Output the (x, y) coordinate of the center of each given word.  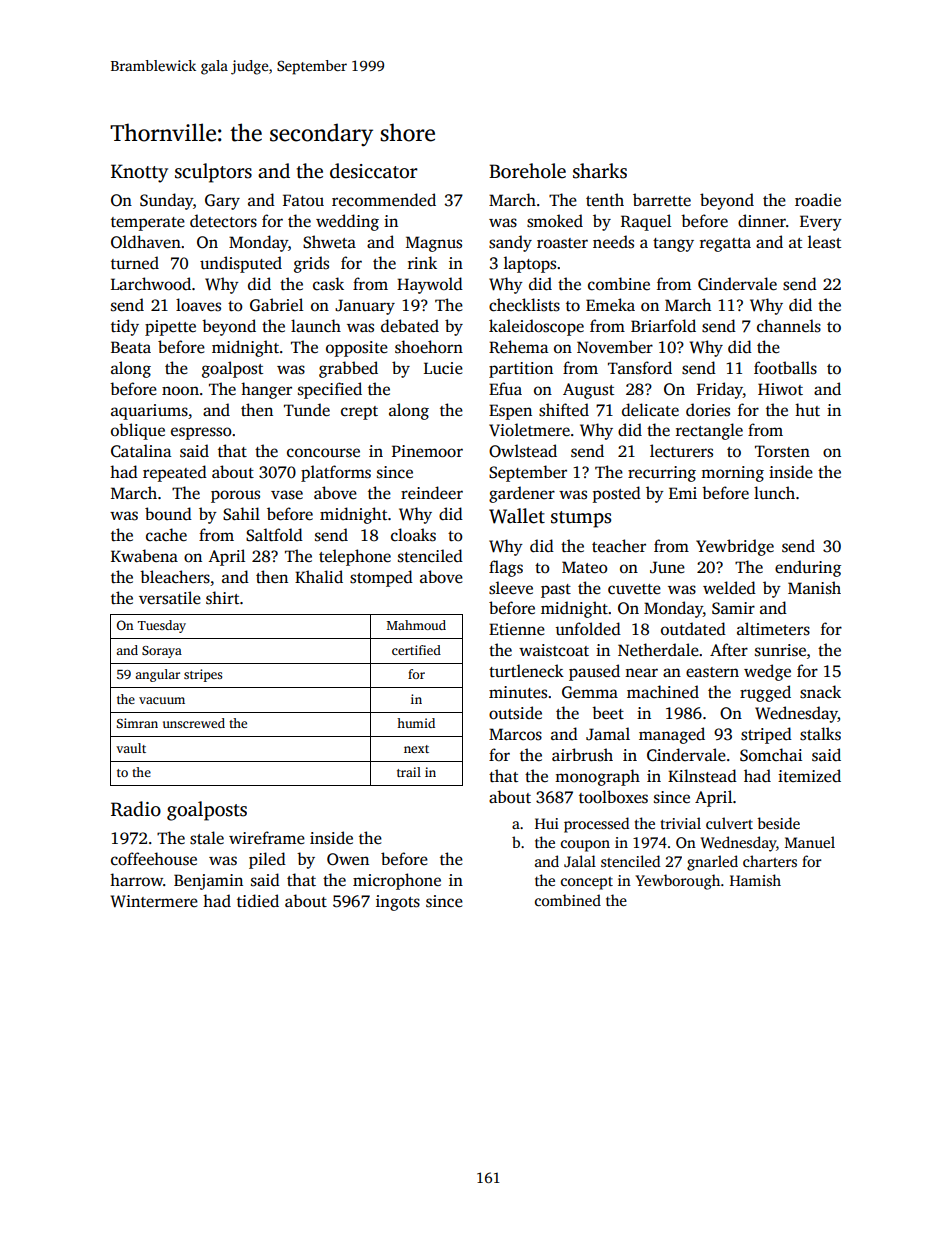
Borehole (527, 171)
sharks (600, 171)
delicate (650, 410)
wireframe (267, 837)
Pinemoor (427, 451)
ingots (398, 903)
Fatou (303, 200)
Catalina (141, 451)
